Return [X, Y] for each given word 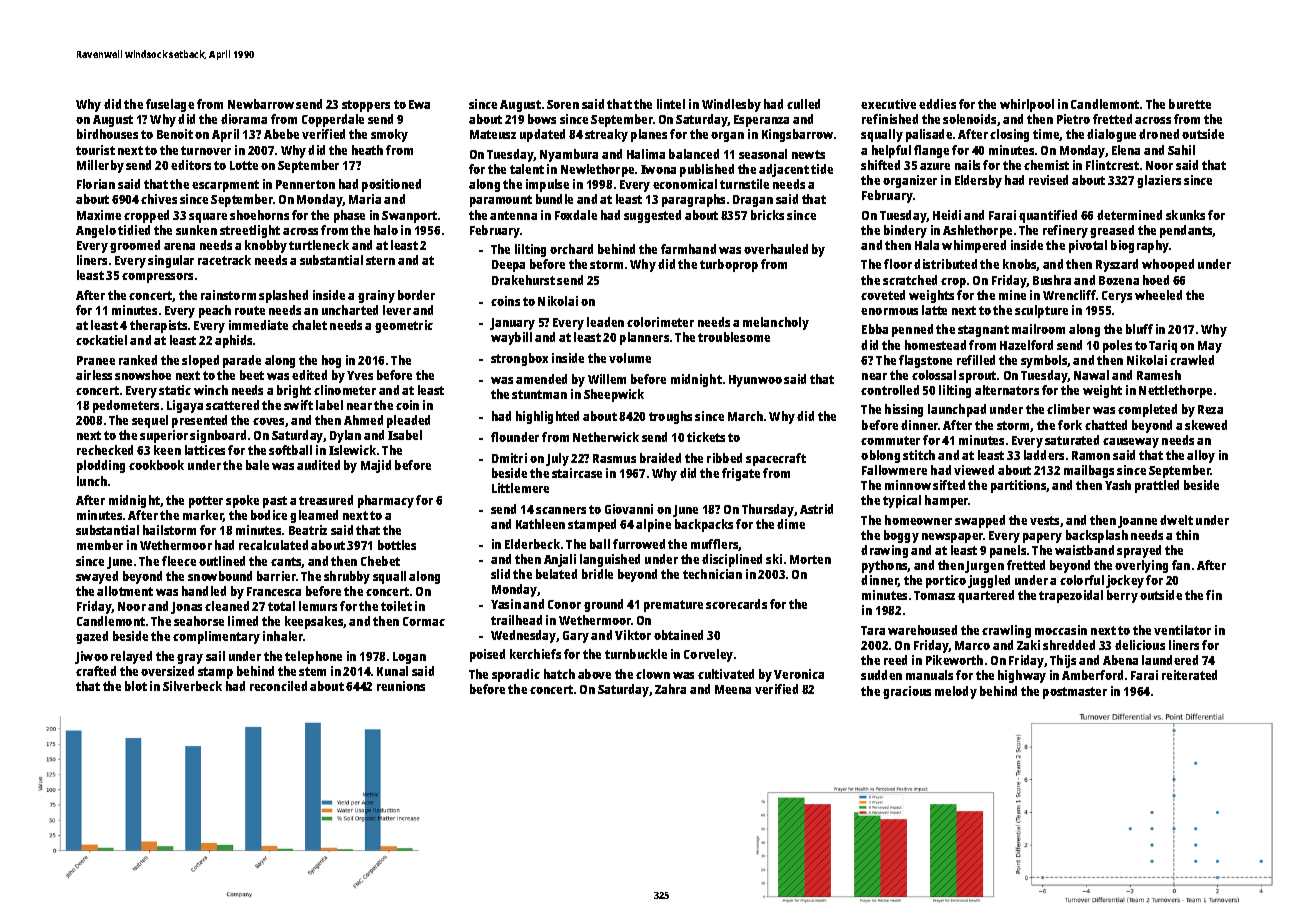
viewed [974, 470]
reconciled [278, 686]
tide [822, 169]
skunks [1185, 215]
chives [159, 199]
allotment [125, 591]
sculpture [1041, 311]
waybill [511, 338]
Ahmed [363, 420]
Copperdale [333, 120]
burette [1190, 104]
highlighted [547, 417]
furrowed [639, 544]
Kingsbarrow [797, 135]
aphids [233, 341]
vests [1044, 520]
